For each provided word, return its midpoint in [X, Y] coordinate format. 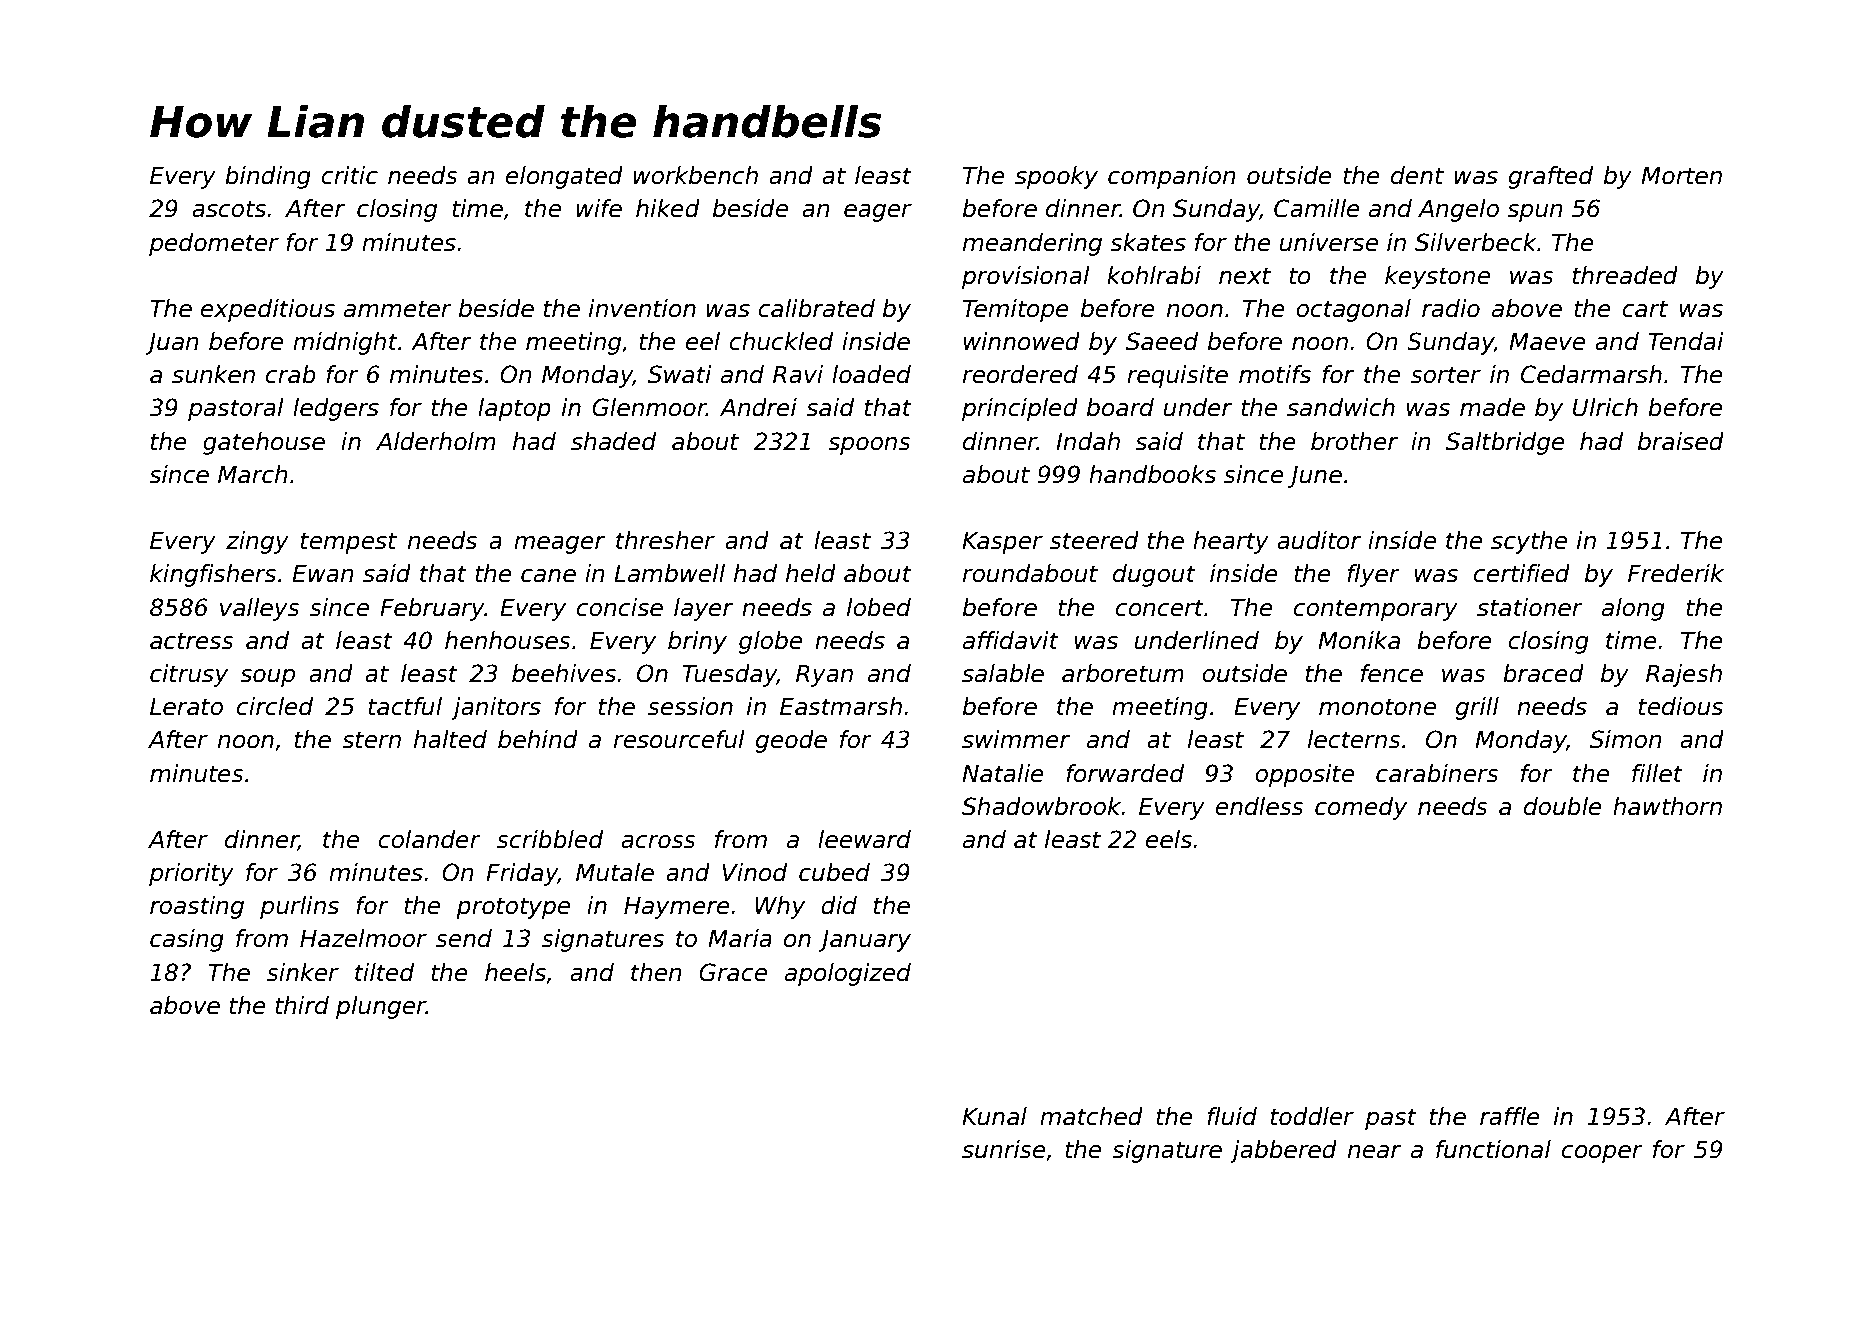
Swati [680, 374]
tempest [349, 543]
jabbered [1283, 1151]
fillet [1657, 773]
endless [1259, 806]
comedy [1361, 808]
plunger [381, 1007]
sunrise [1004, 1149]
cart [1645, 309]
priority [191, 874]
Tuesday [729, 675]
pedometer [214, 244]
